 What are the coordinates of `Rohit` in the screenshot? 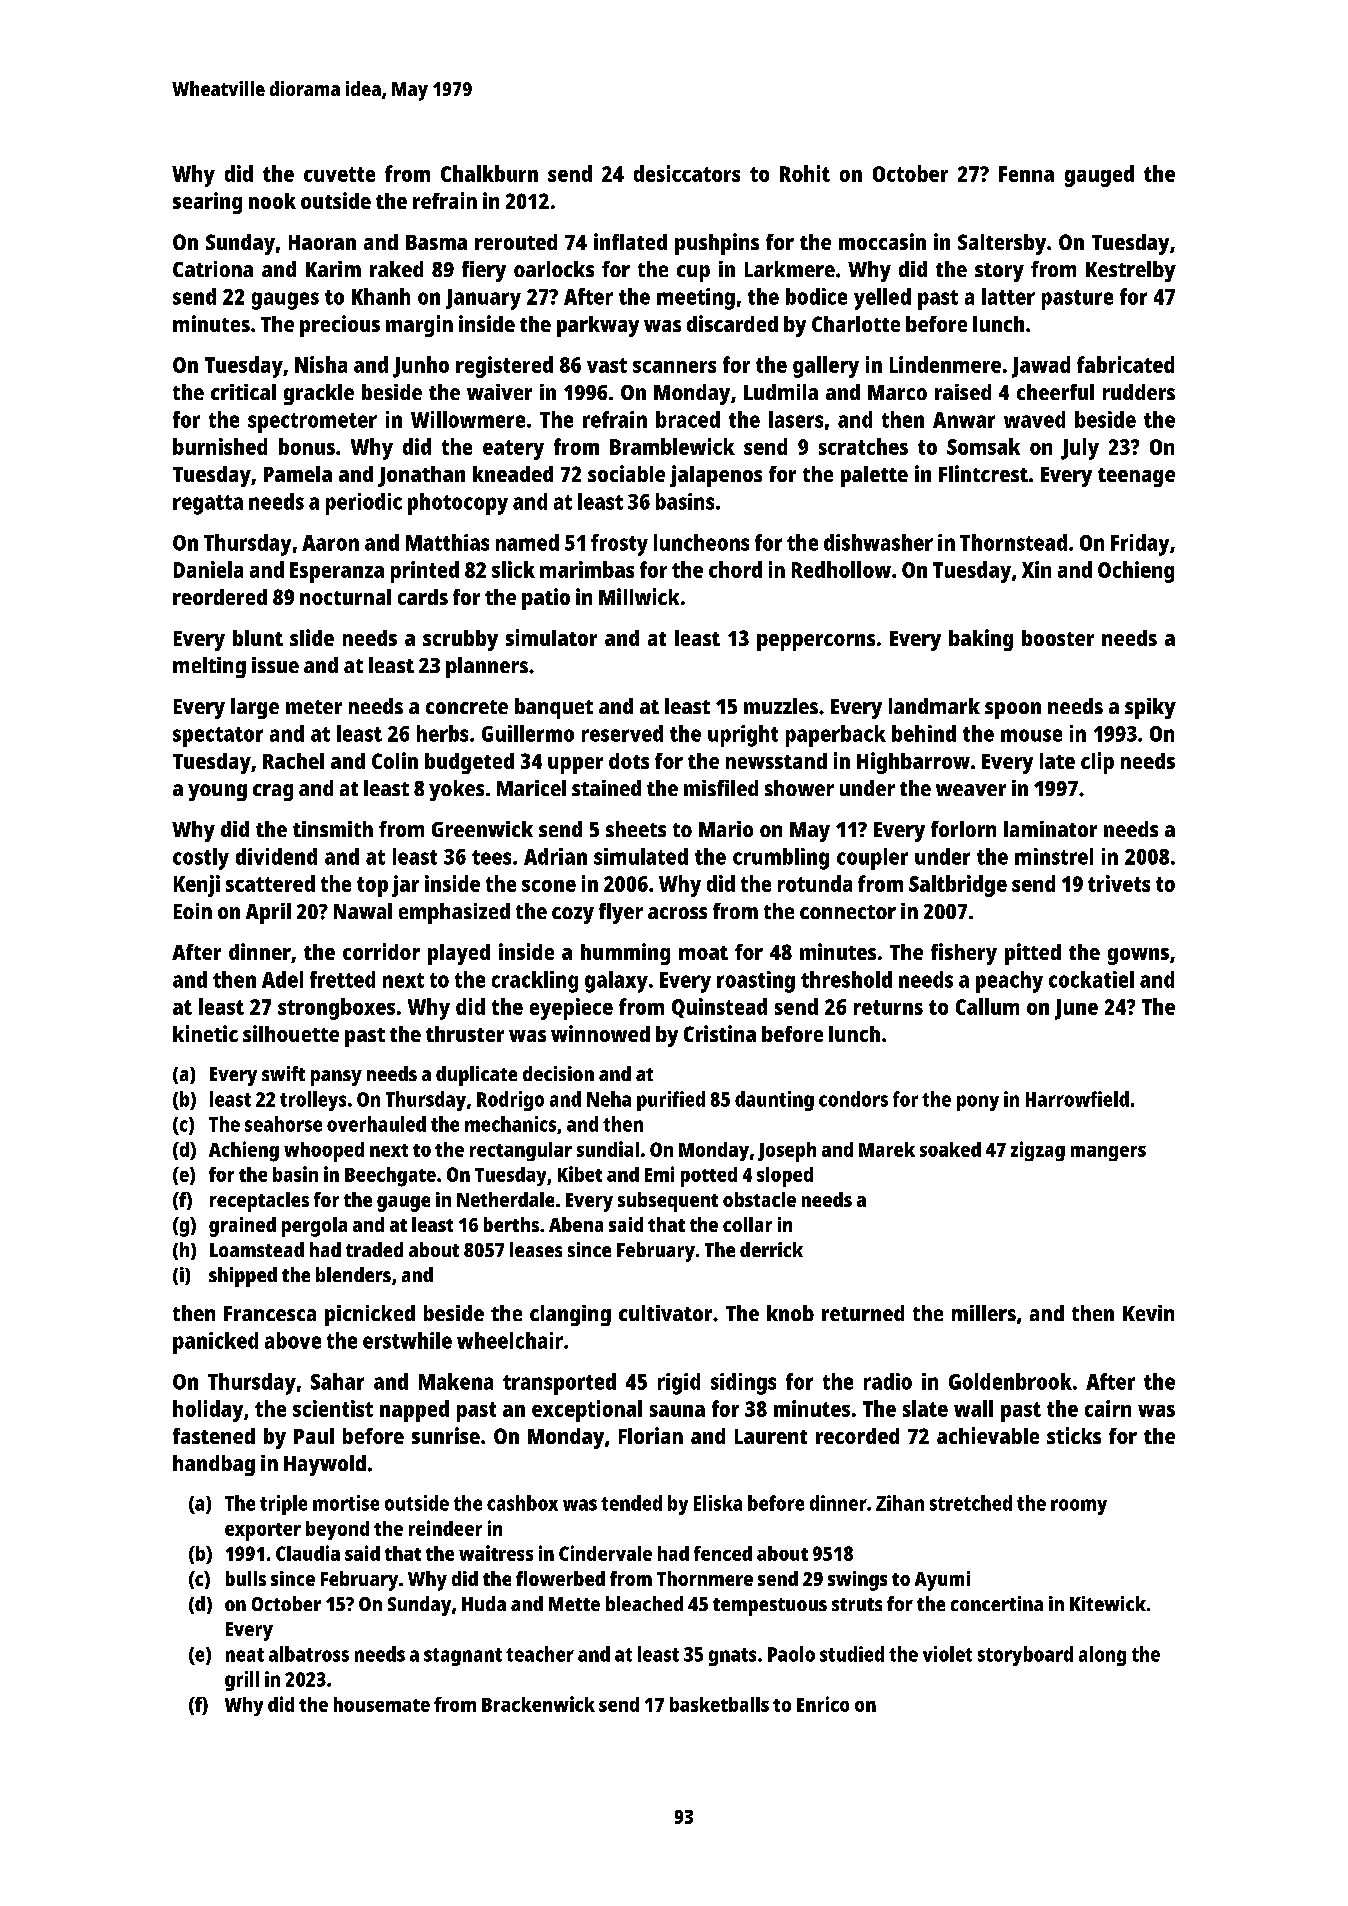 It's located at (805, 173).
